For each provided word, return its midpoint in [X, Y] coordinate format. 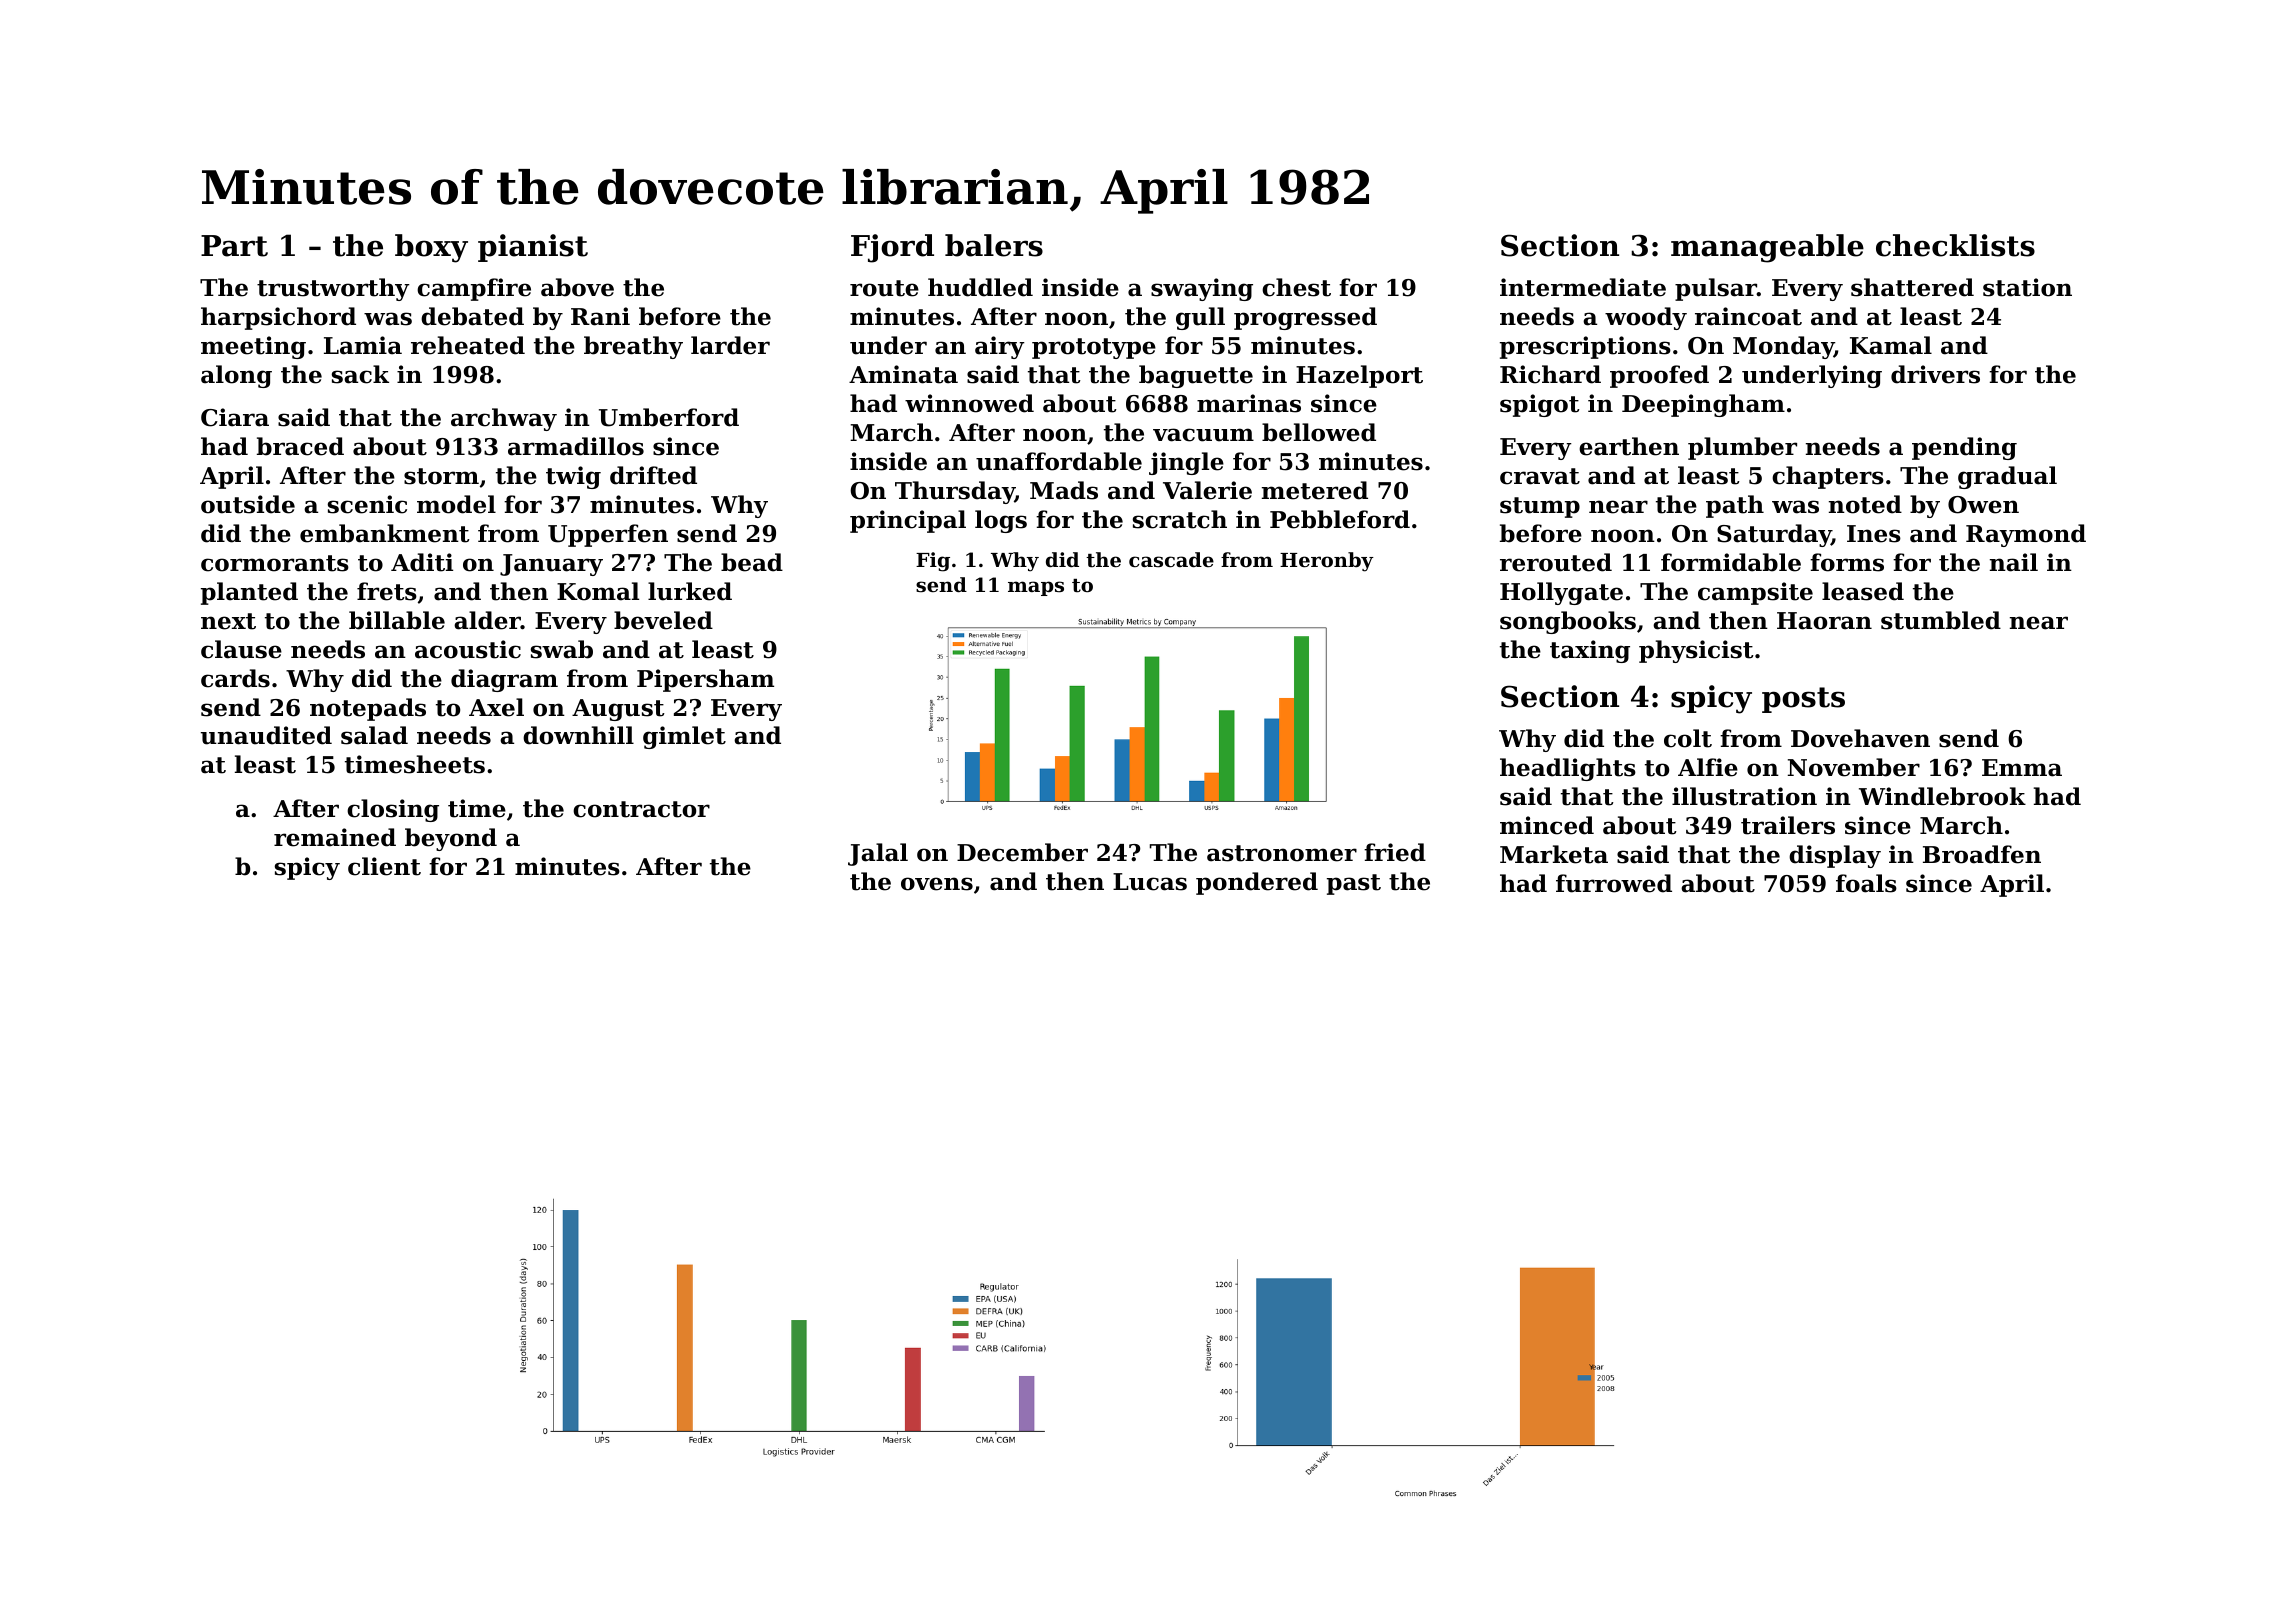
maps [1036, 588]
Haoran [1824, 621]
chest [1296, 287]
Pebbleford [1340, 519]
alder [487, 620]
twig [573, 477]
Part [234, 246]
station [2027, 287]
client [384, 866]
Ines [1874, 534]
